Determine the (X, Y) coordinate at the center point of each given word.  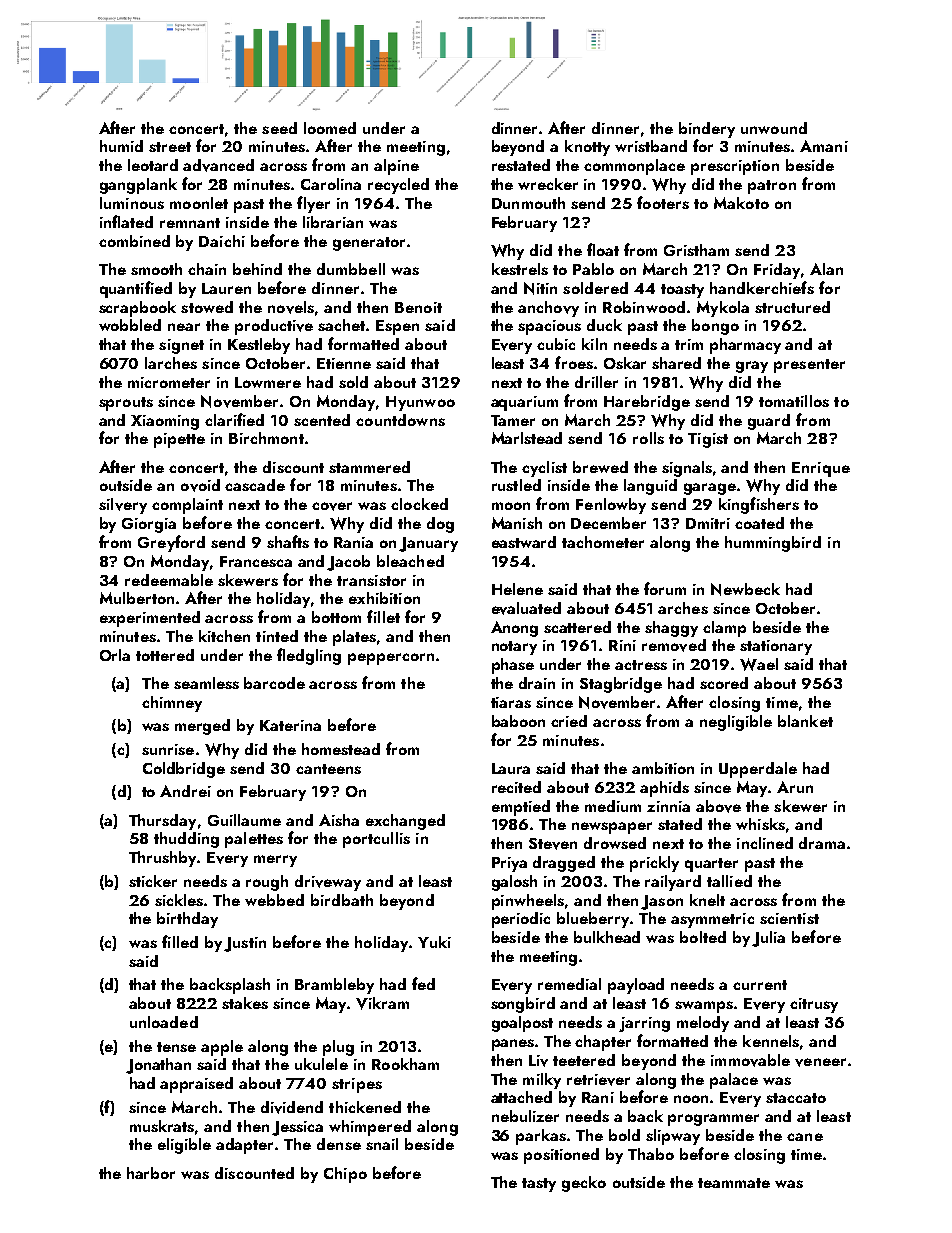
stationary (776, 647)
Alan (826, 269)
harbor (151, 1173)
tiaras (511, 702)
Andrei (185, 791)
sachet (341, 325)
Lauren (226, 288)
